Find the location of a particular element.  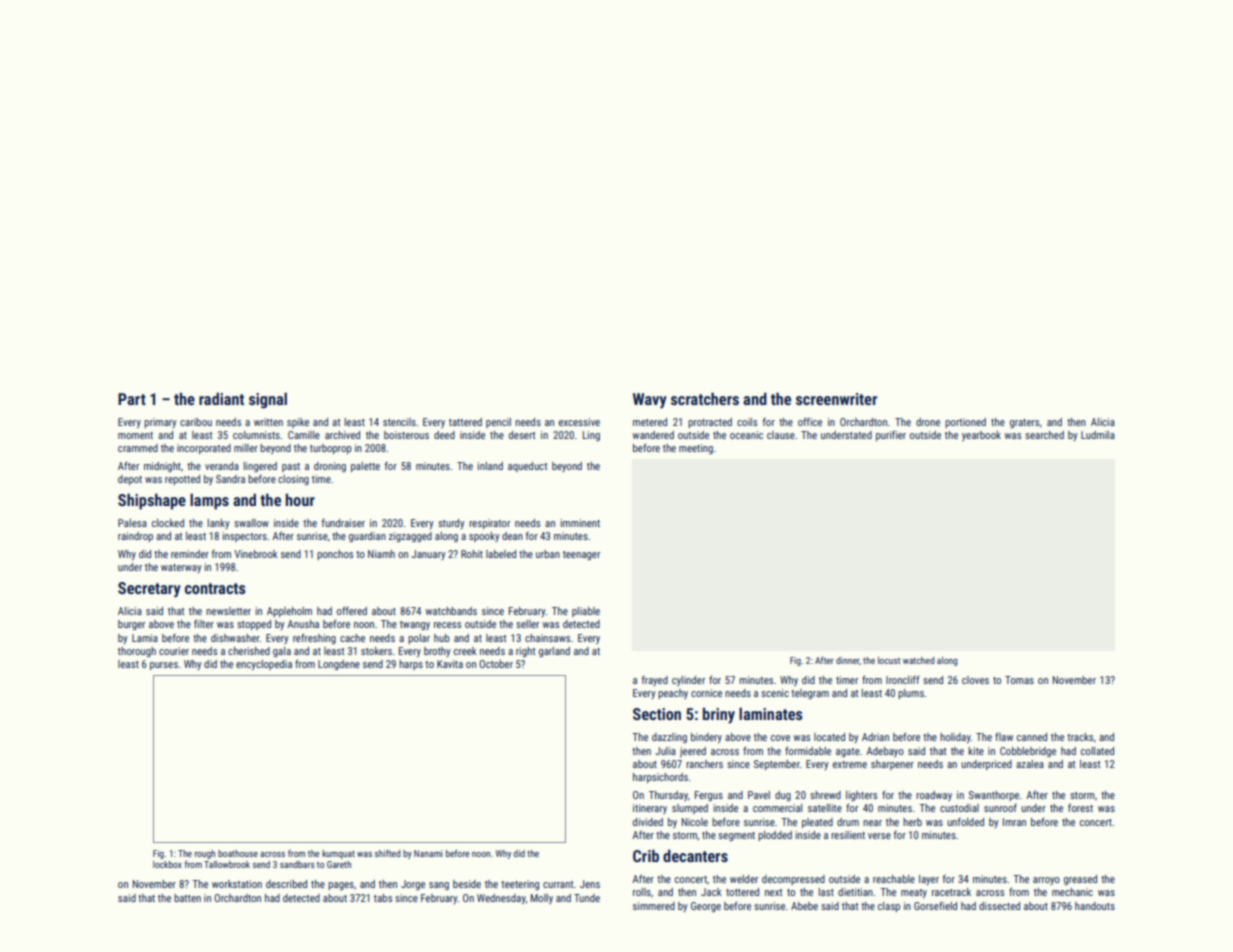

closing is located at coordinates (293, 480).
